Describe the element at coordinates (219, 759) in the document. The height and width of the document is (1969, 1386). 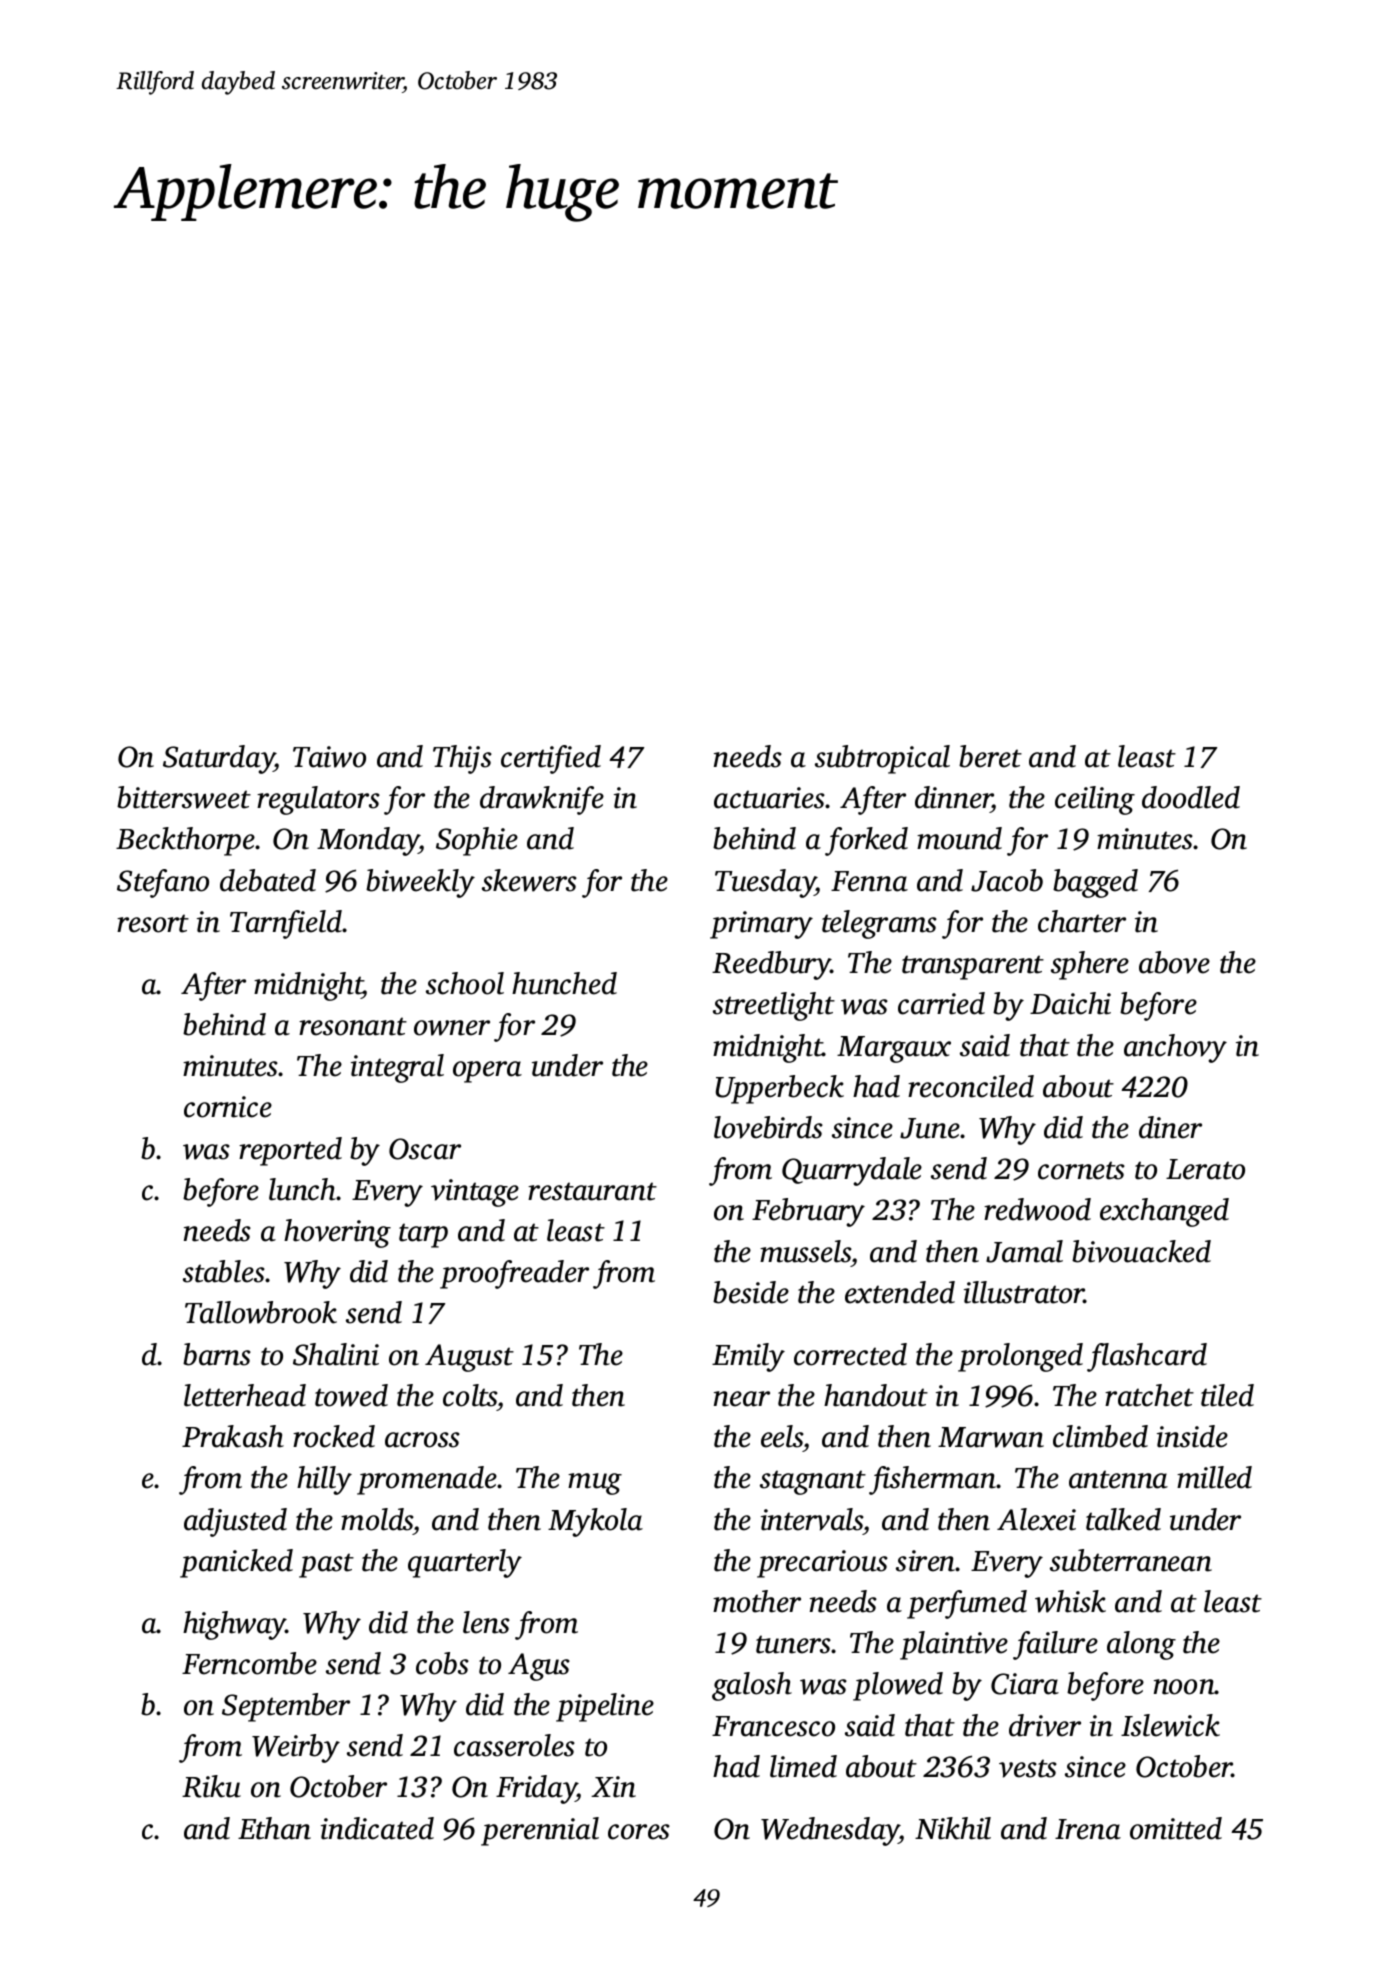
I see `Saturday` at that location.
